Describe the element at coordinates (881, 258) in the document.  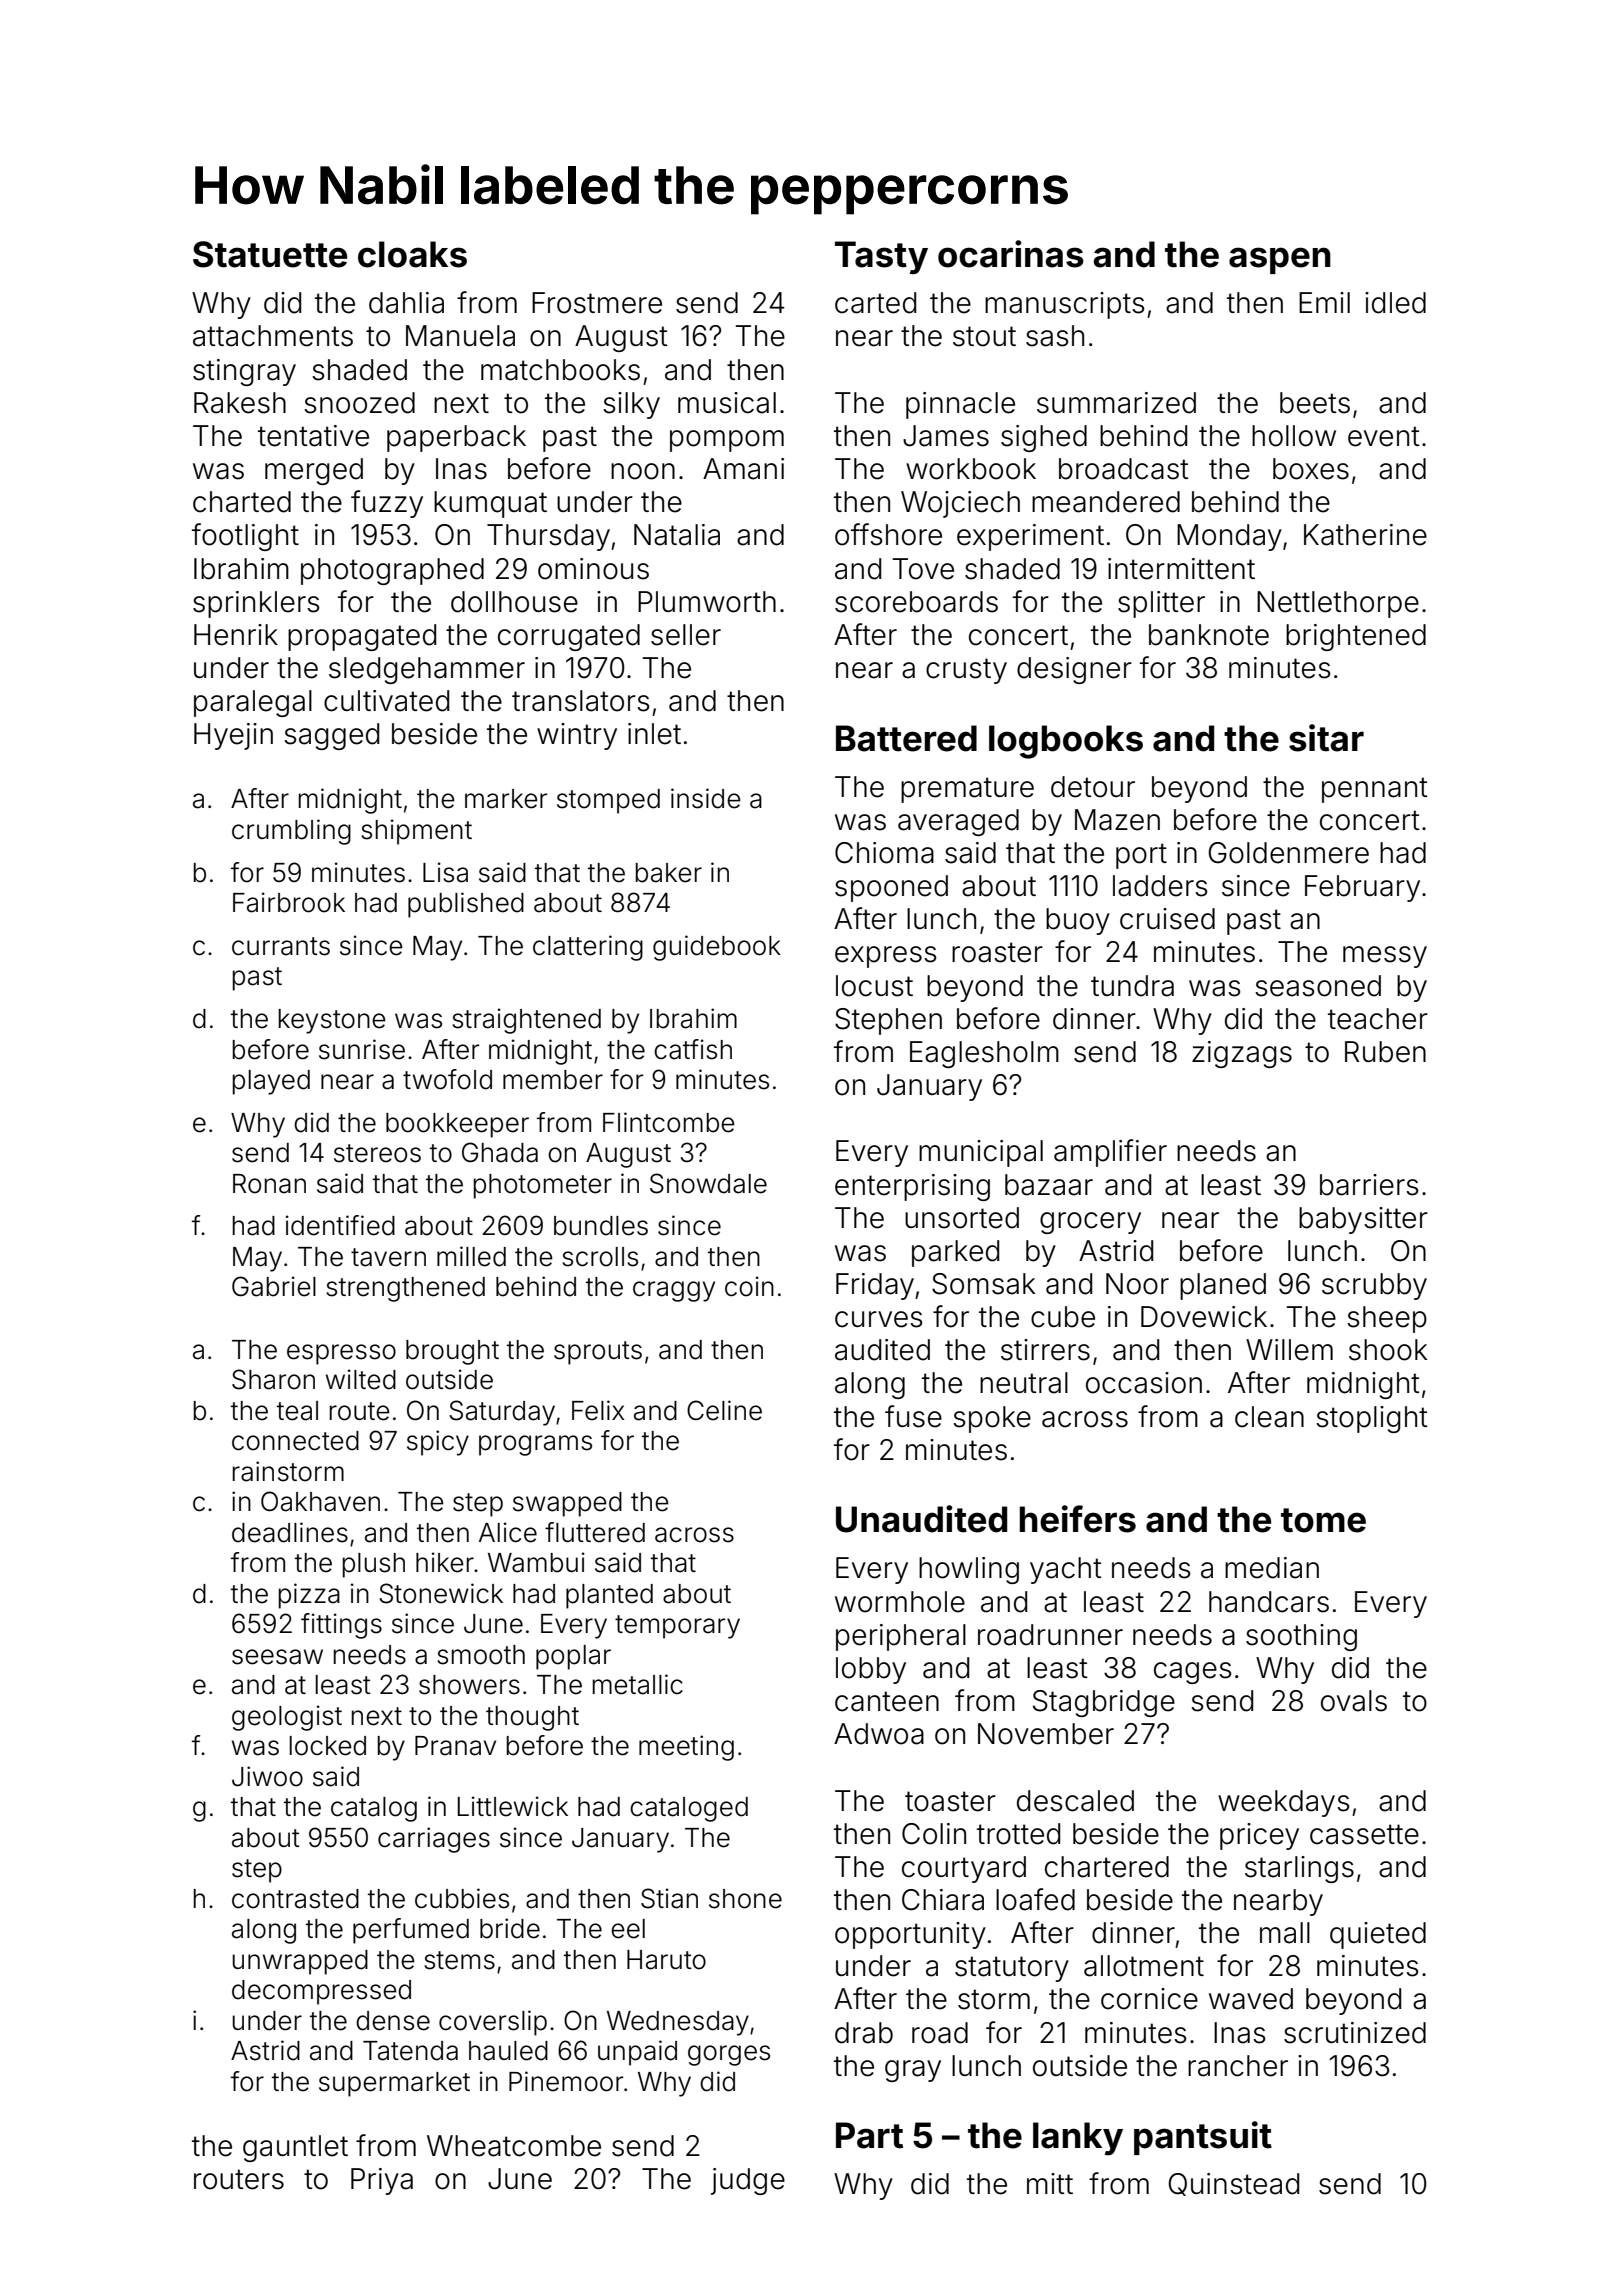
I see `Tasty` at that location.
